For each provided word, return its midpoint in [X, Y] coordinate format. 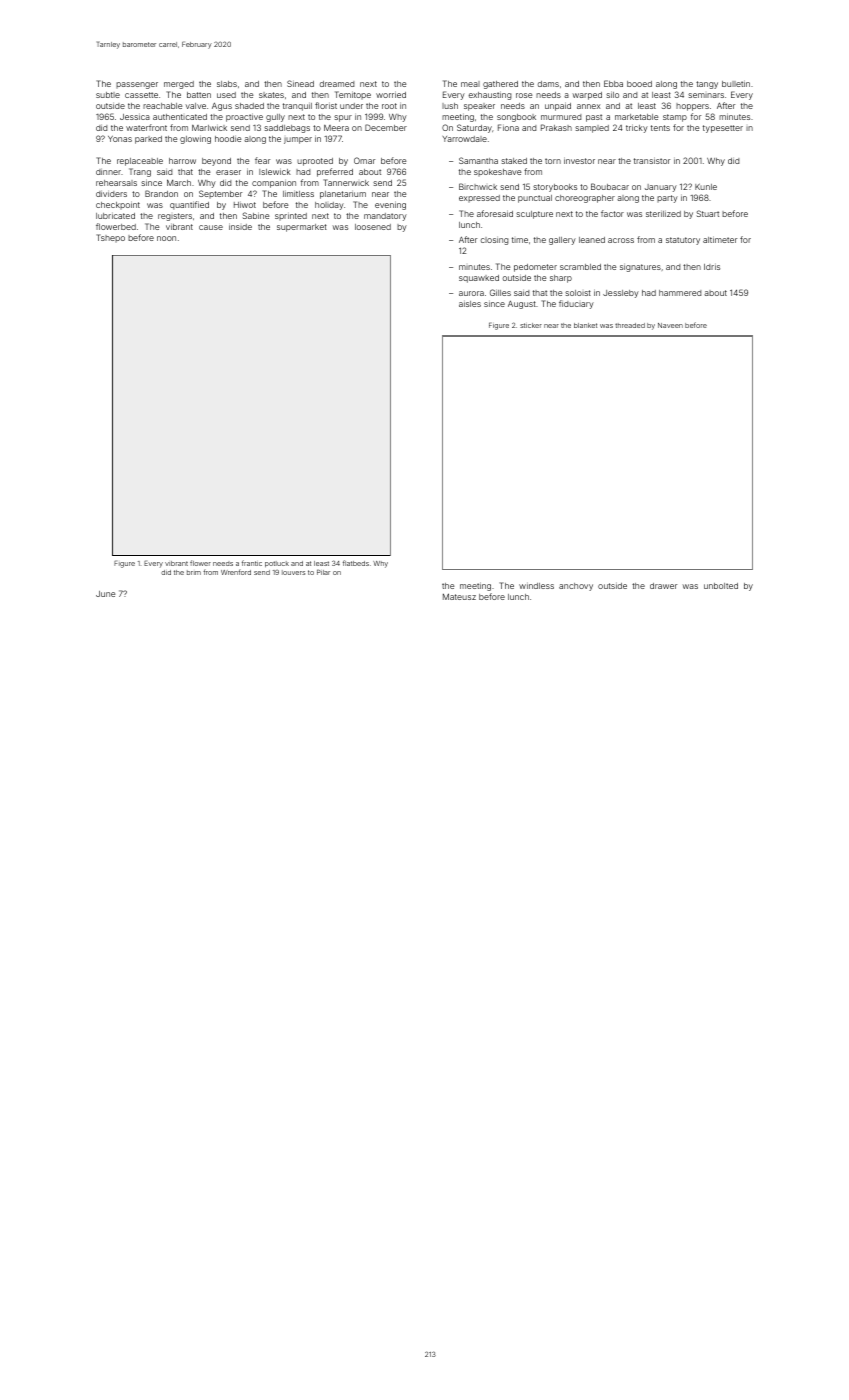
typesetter [723, 129]
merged [179, 85]
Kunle [706, 187]
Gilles [500, 292]
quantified [189, 205]
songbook [516, 118]
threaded [630, 325]
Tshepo [110, 238]
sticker [531, 325]
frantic [252, 563]
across [621, 240]
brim [194, 572]
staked [514, 161]
